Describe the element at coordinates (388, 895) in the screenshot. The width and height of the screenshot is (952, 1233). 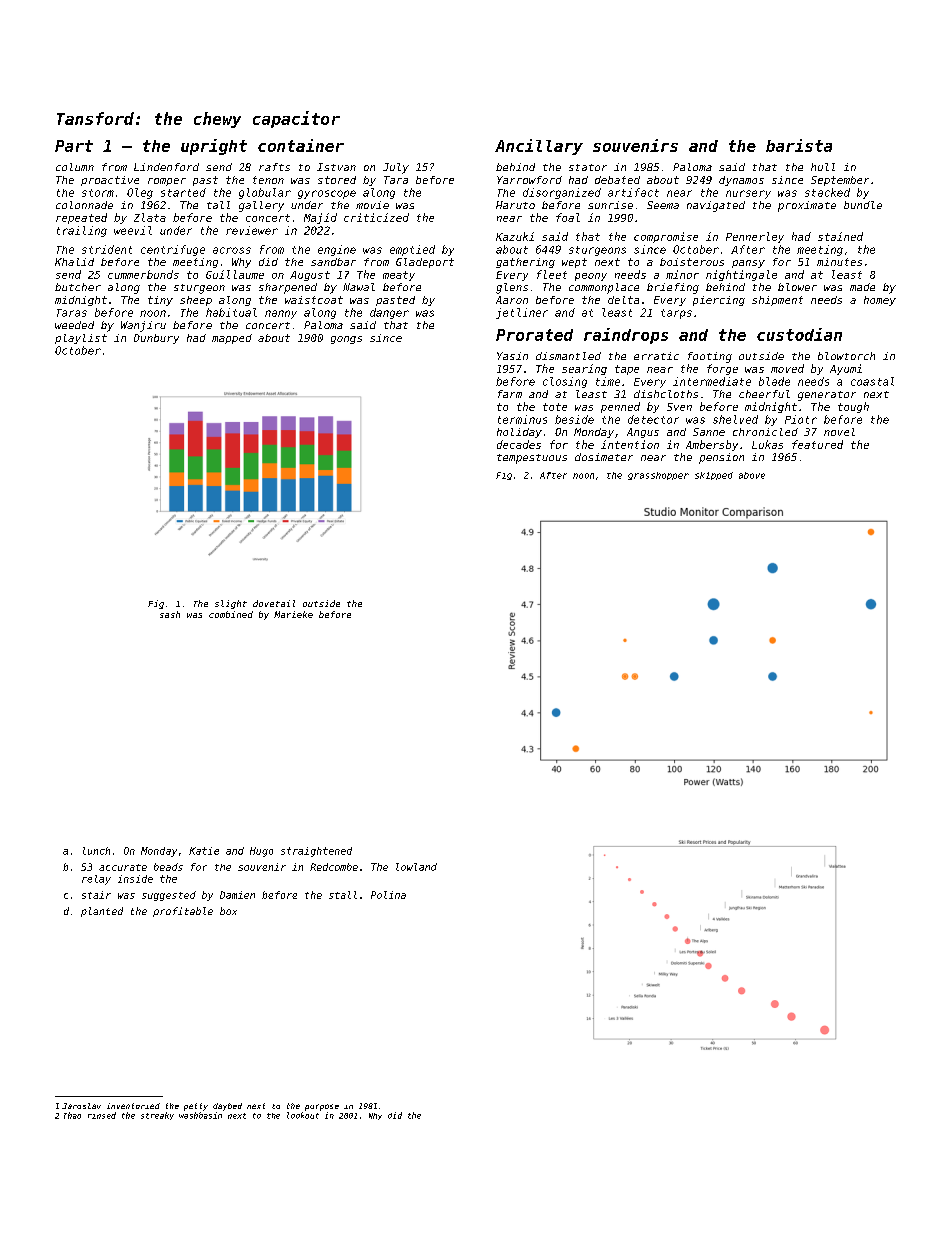
I see `Polina` at that location.
